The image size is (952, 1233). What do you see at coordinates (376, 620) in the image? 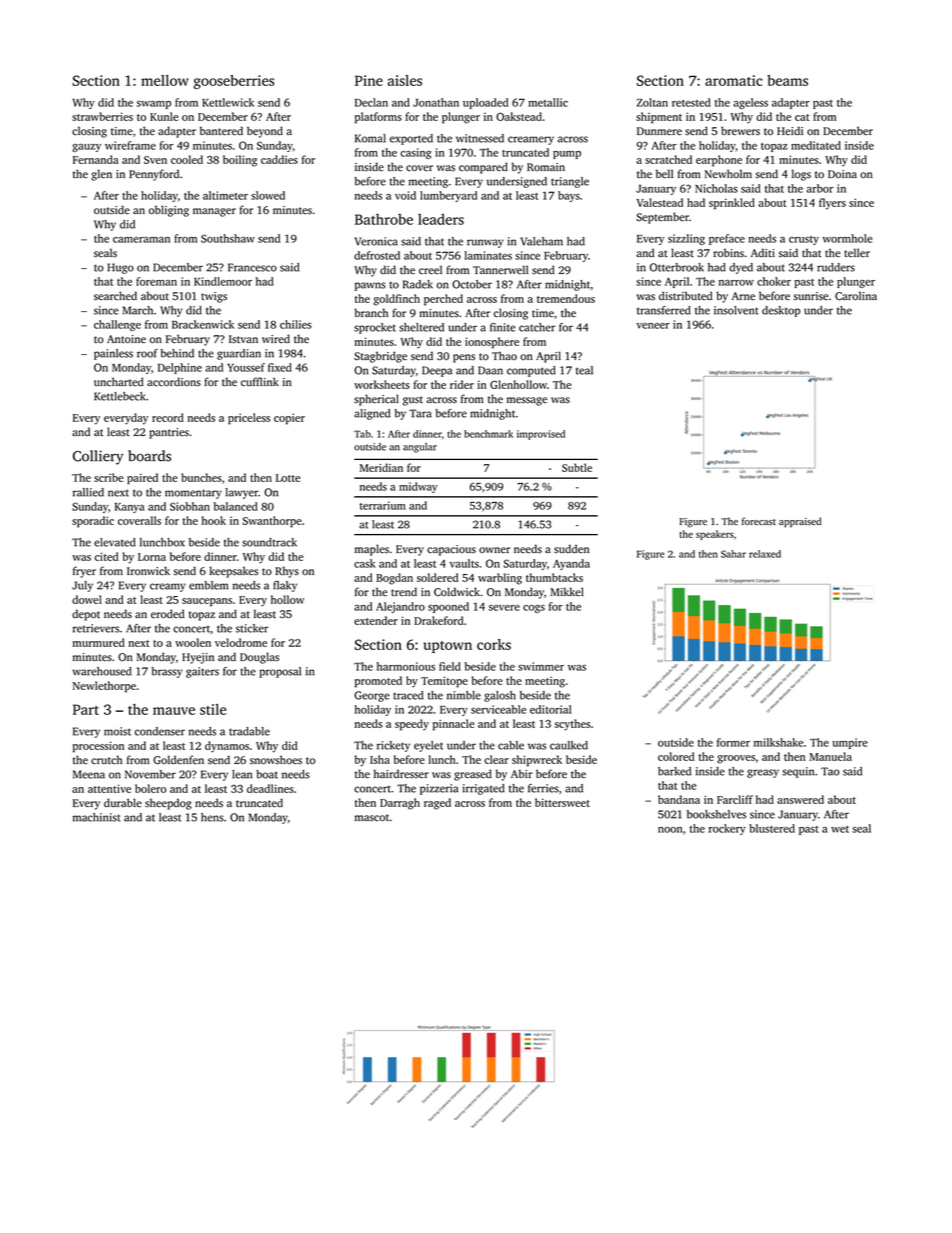
I see `extender` at bounding box center [376, 620].
